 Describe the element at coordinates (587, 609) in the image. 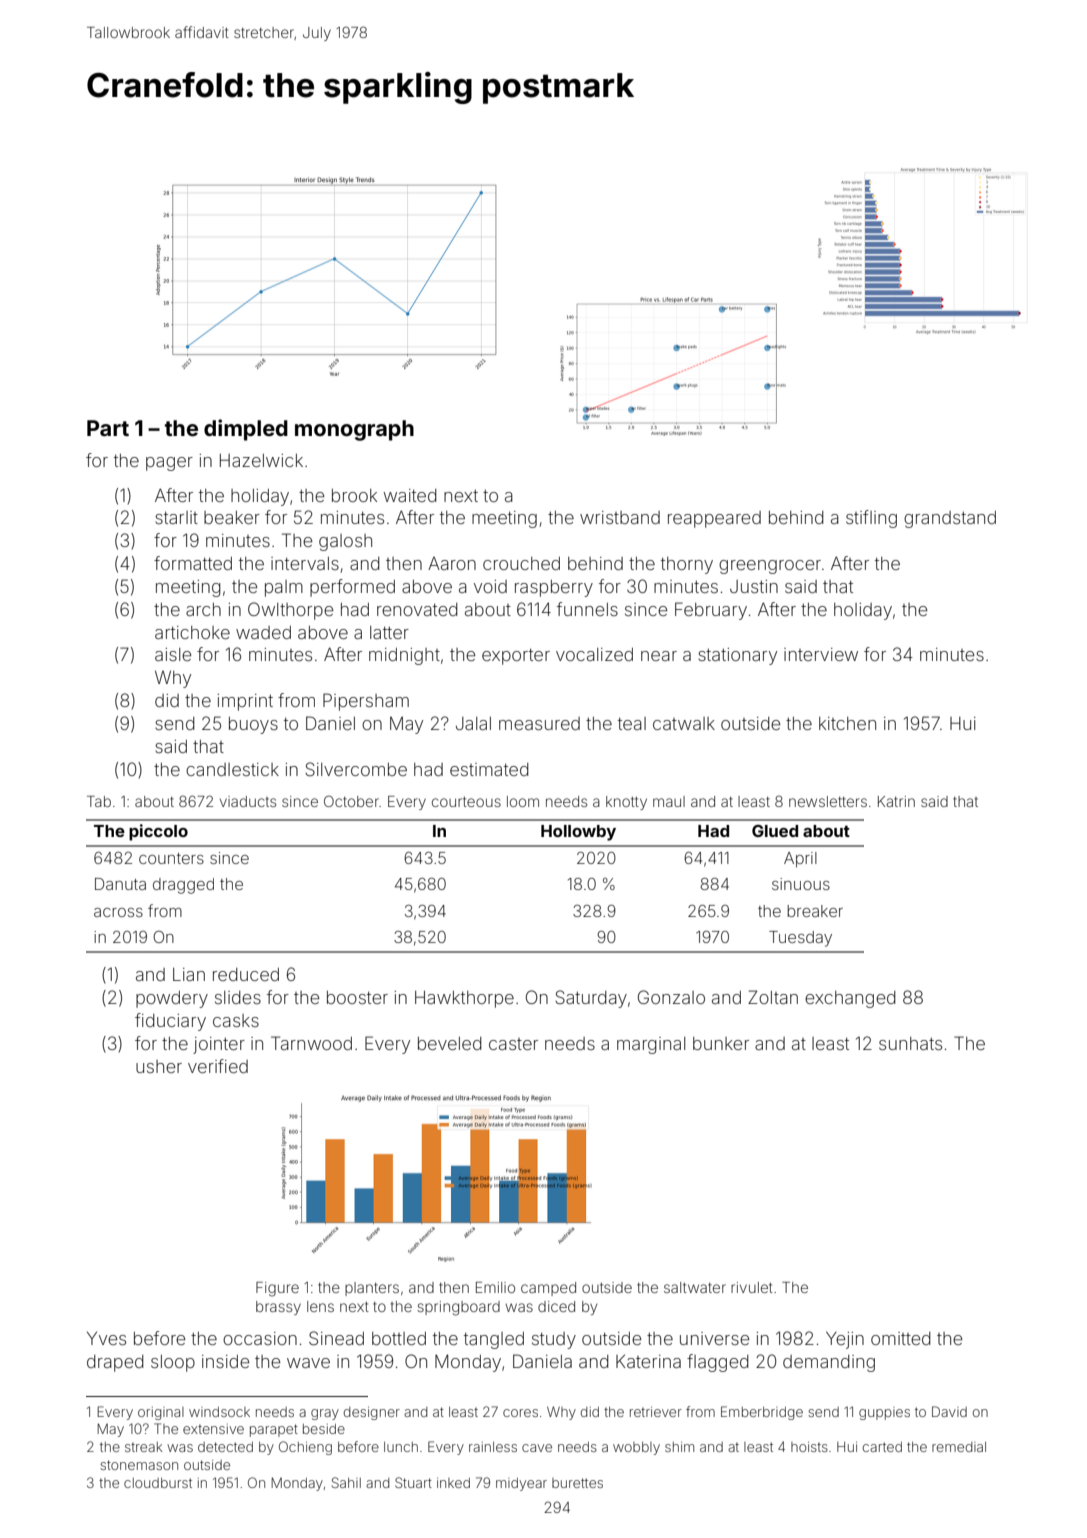

I see `funnels` at that location.
